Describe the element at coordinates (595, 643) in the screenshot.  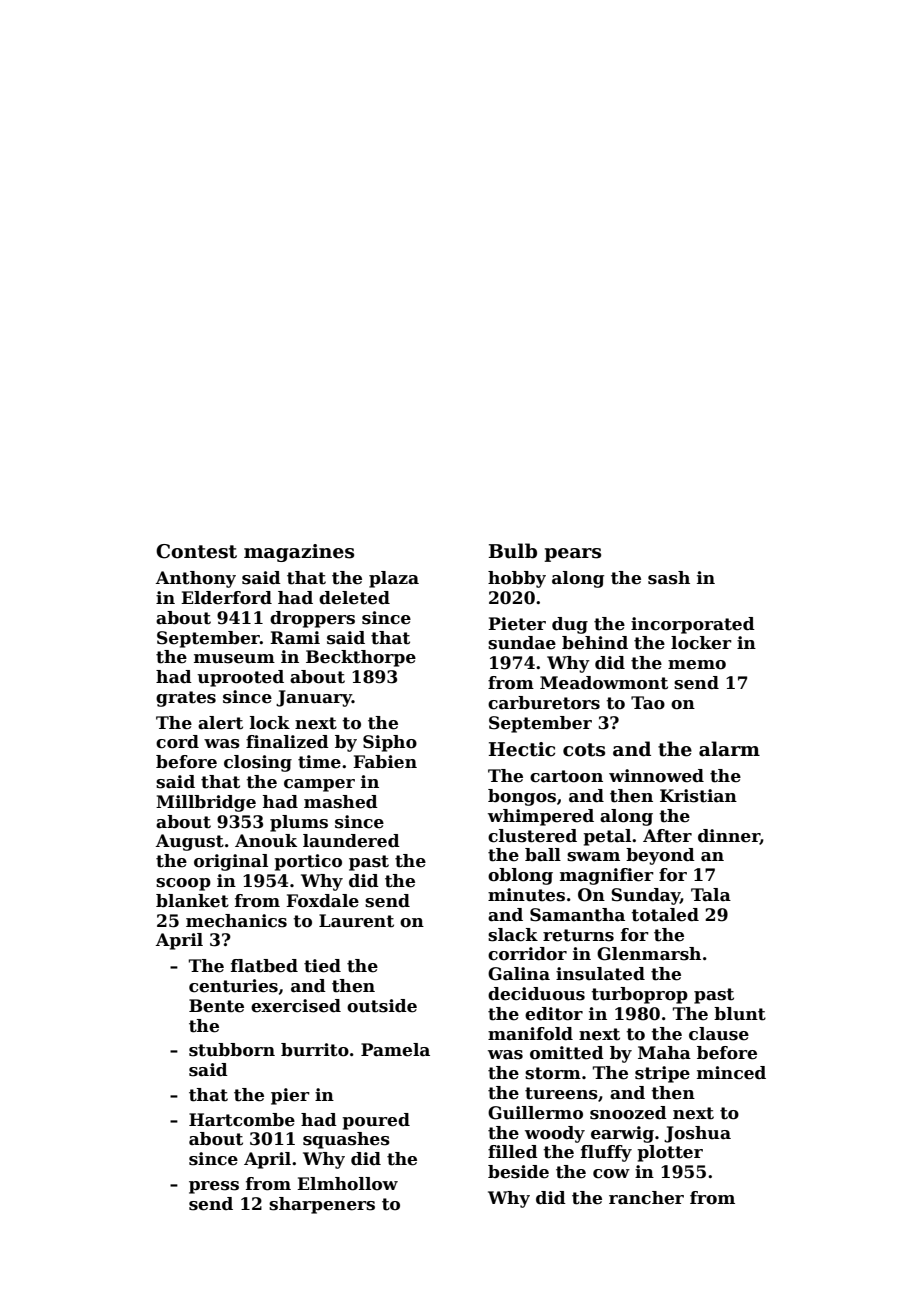
I see `behind` at that location.
